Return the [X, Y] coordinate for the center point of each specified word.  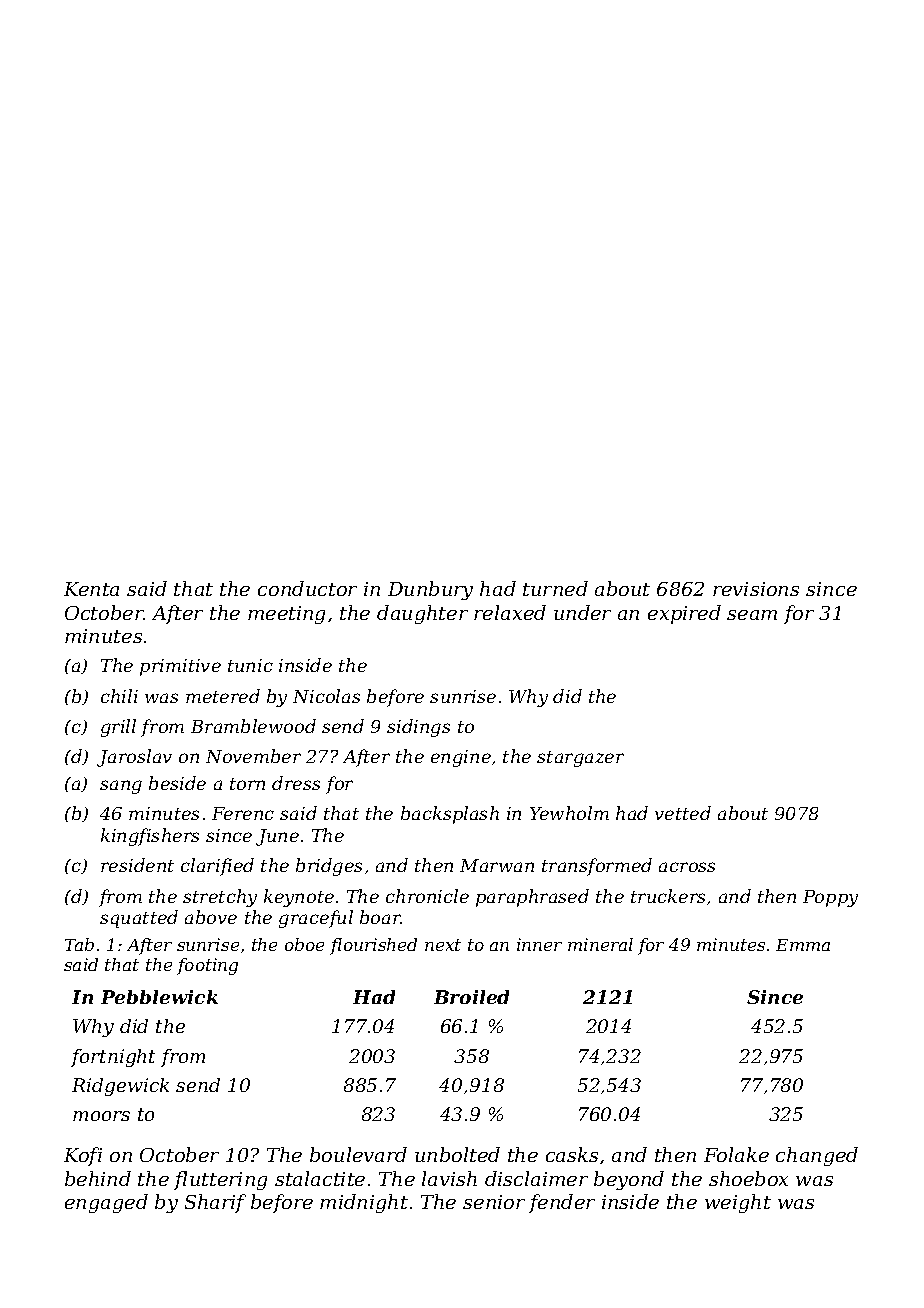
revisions [756, 589]
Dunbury [430, 590]
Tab [79, 944]
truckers [668, 896]
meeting [286, 615]
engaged [106, 1203]
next [443, 945]
